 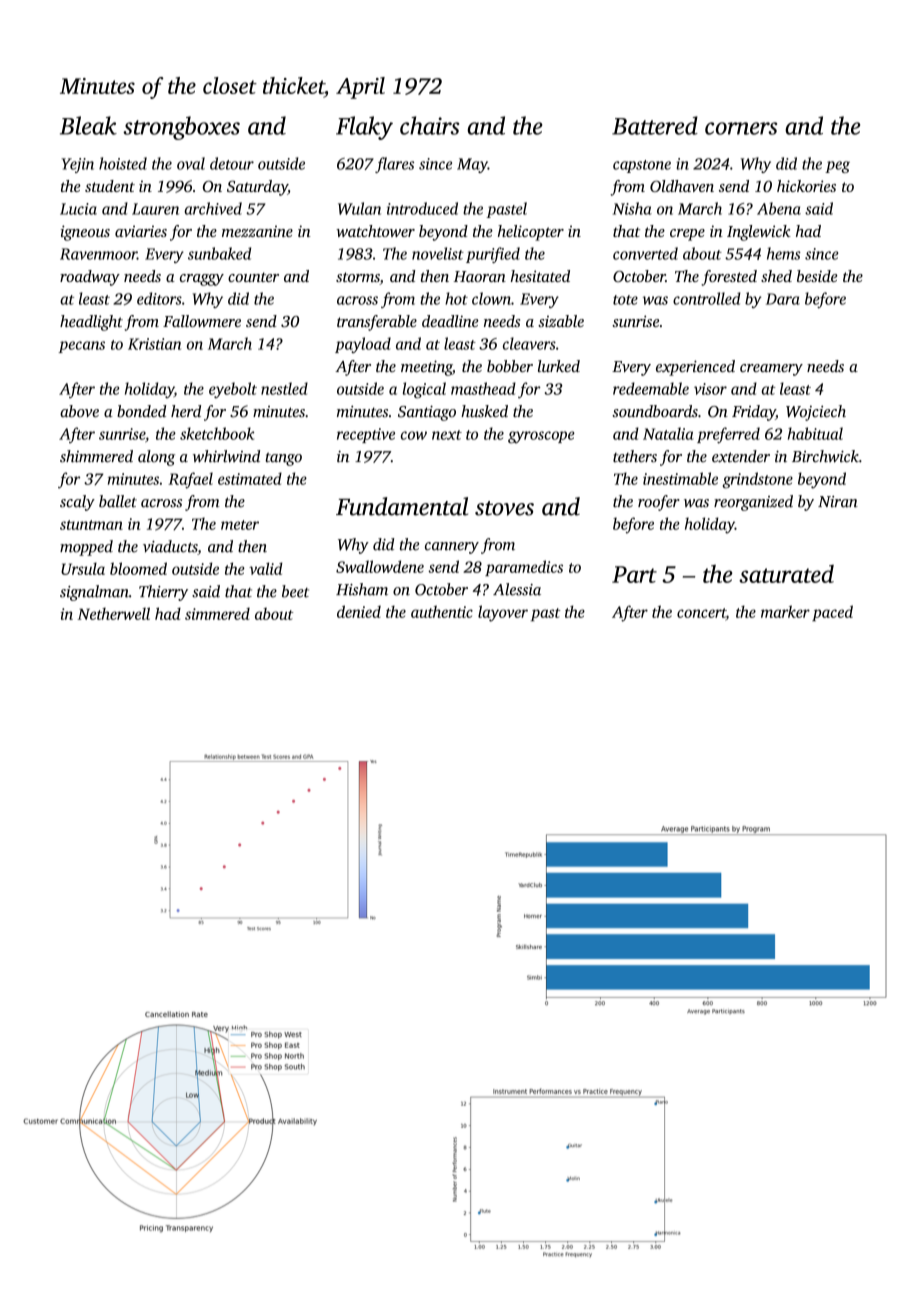 What do you see at coordinates (729, 278) in the screenshot?
I see `forested` at bounding box center [729, 278].
